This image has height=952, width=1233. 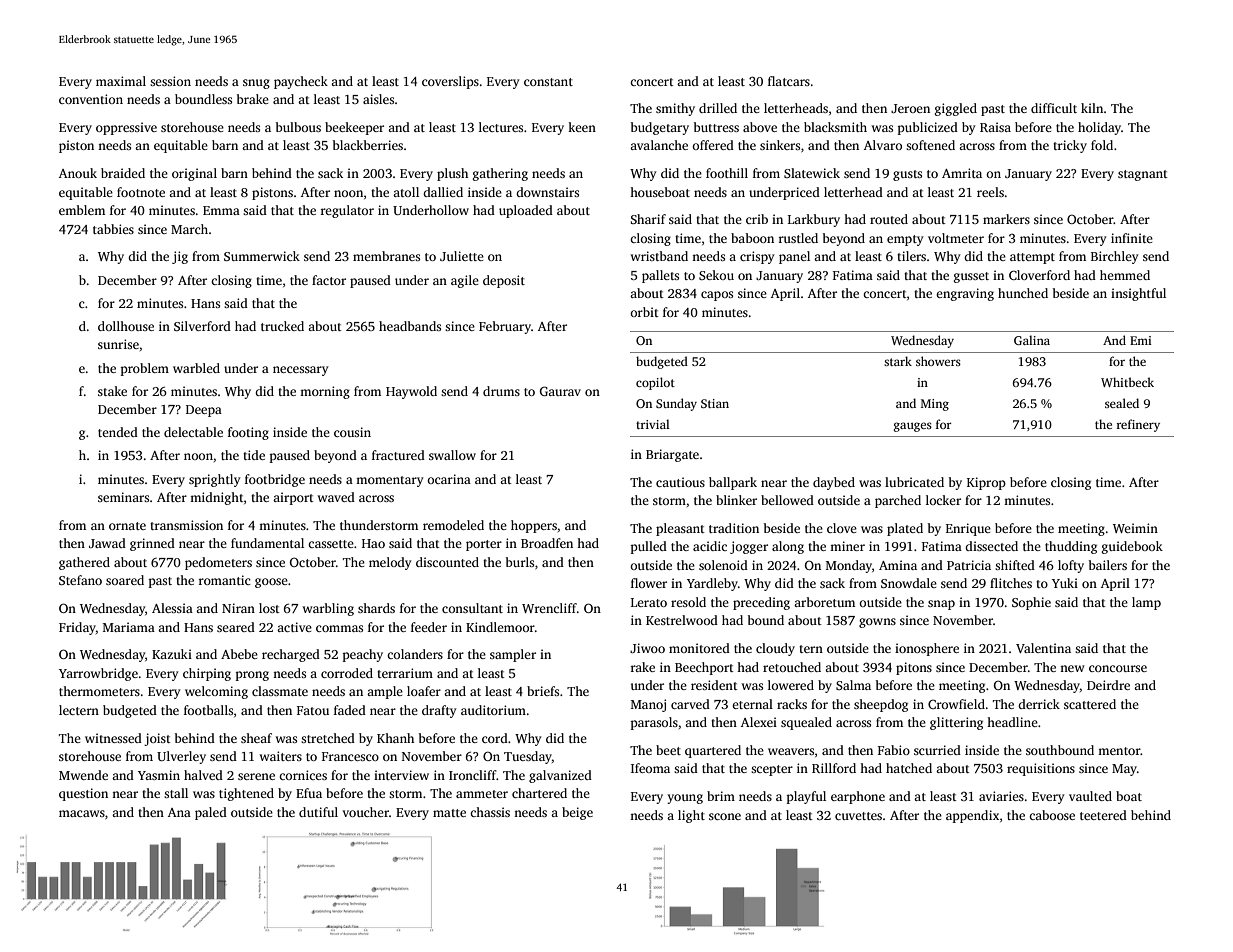 What do you see at coordinates (1092, 108) in the image?
I see `kiln` at bounding box center [1092, 108].
